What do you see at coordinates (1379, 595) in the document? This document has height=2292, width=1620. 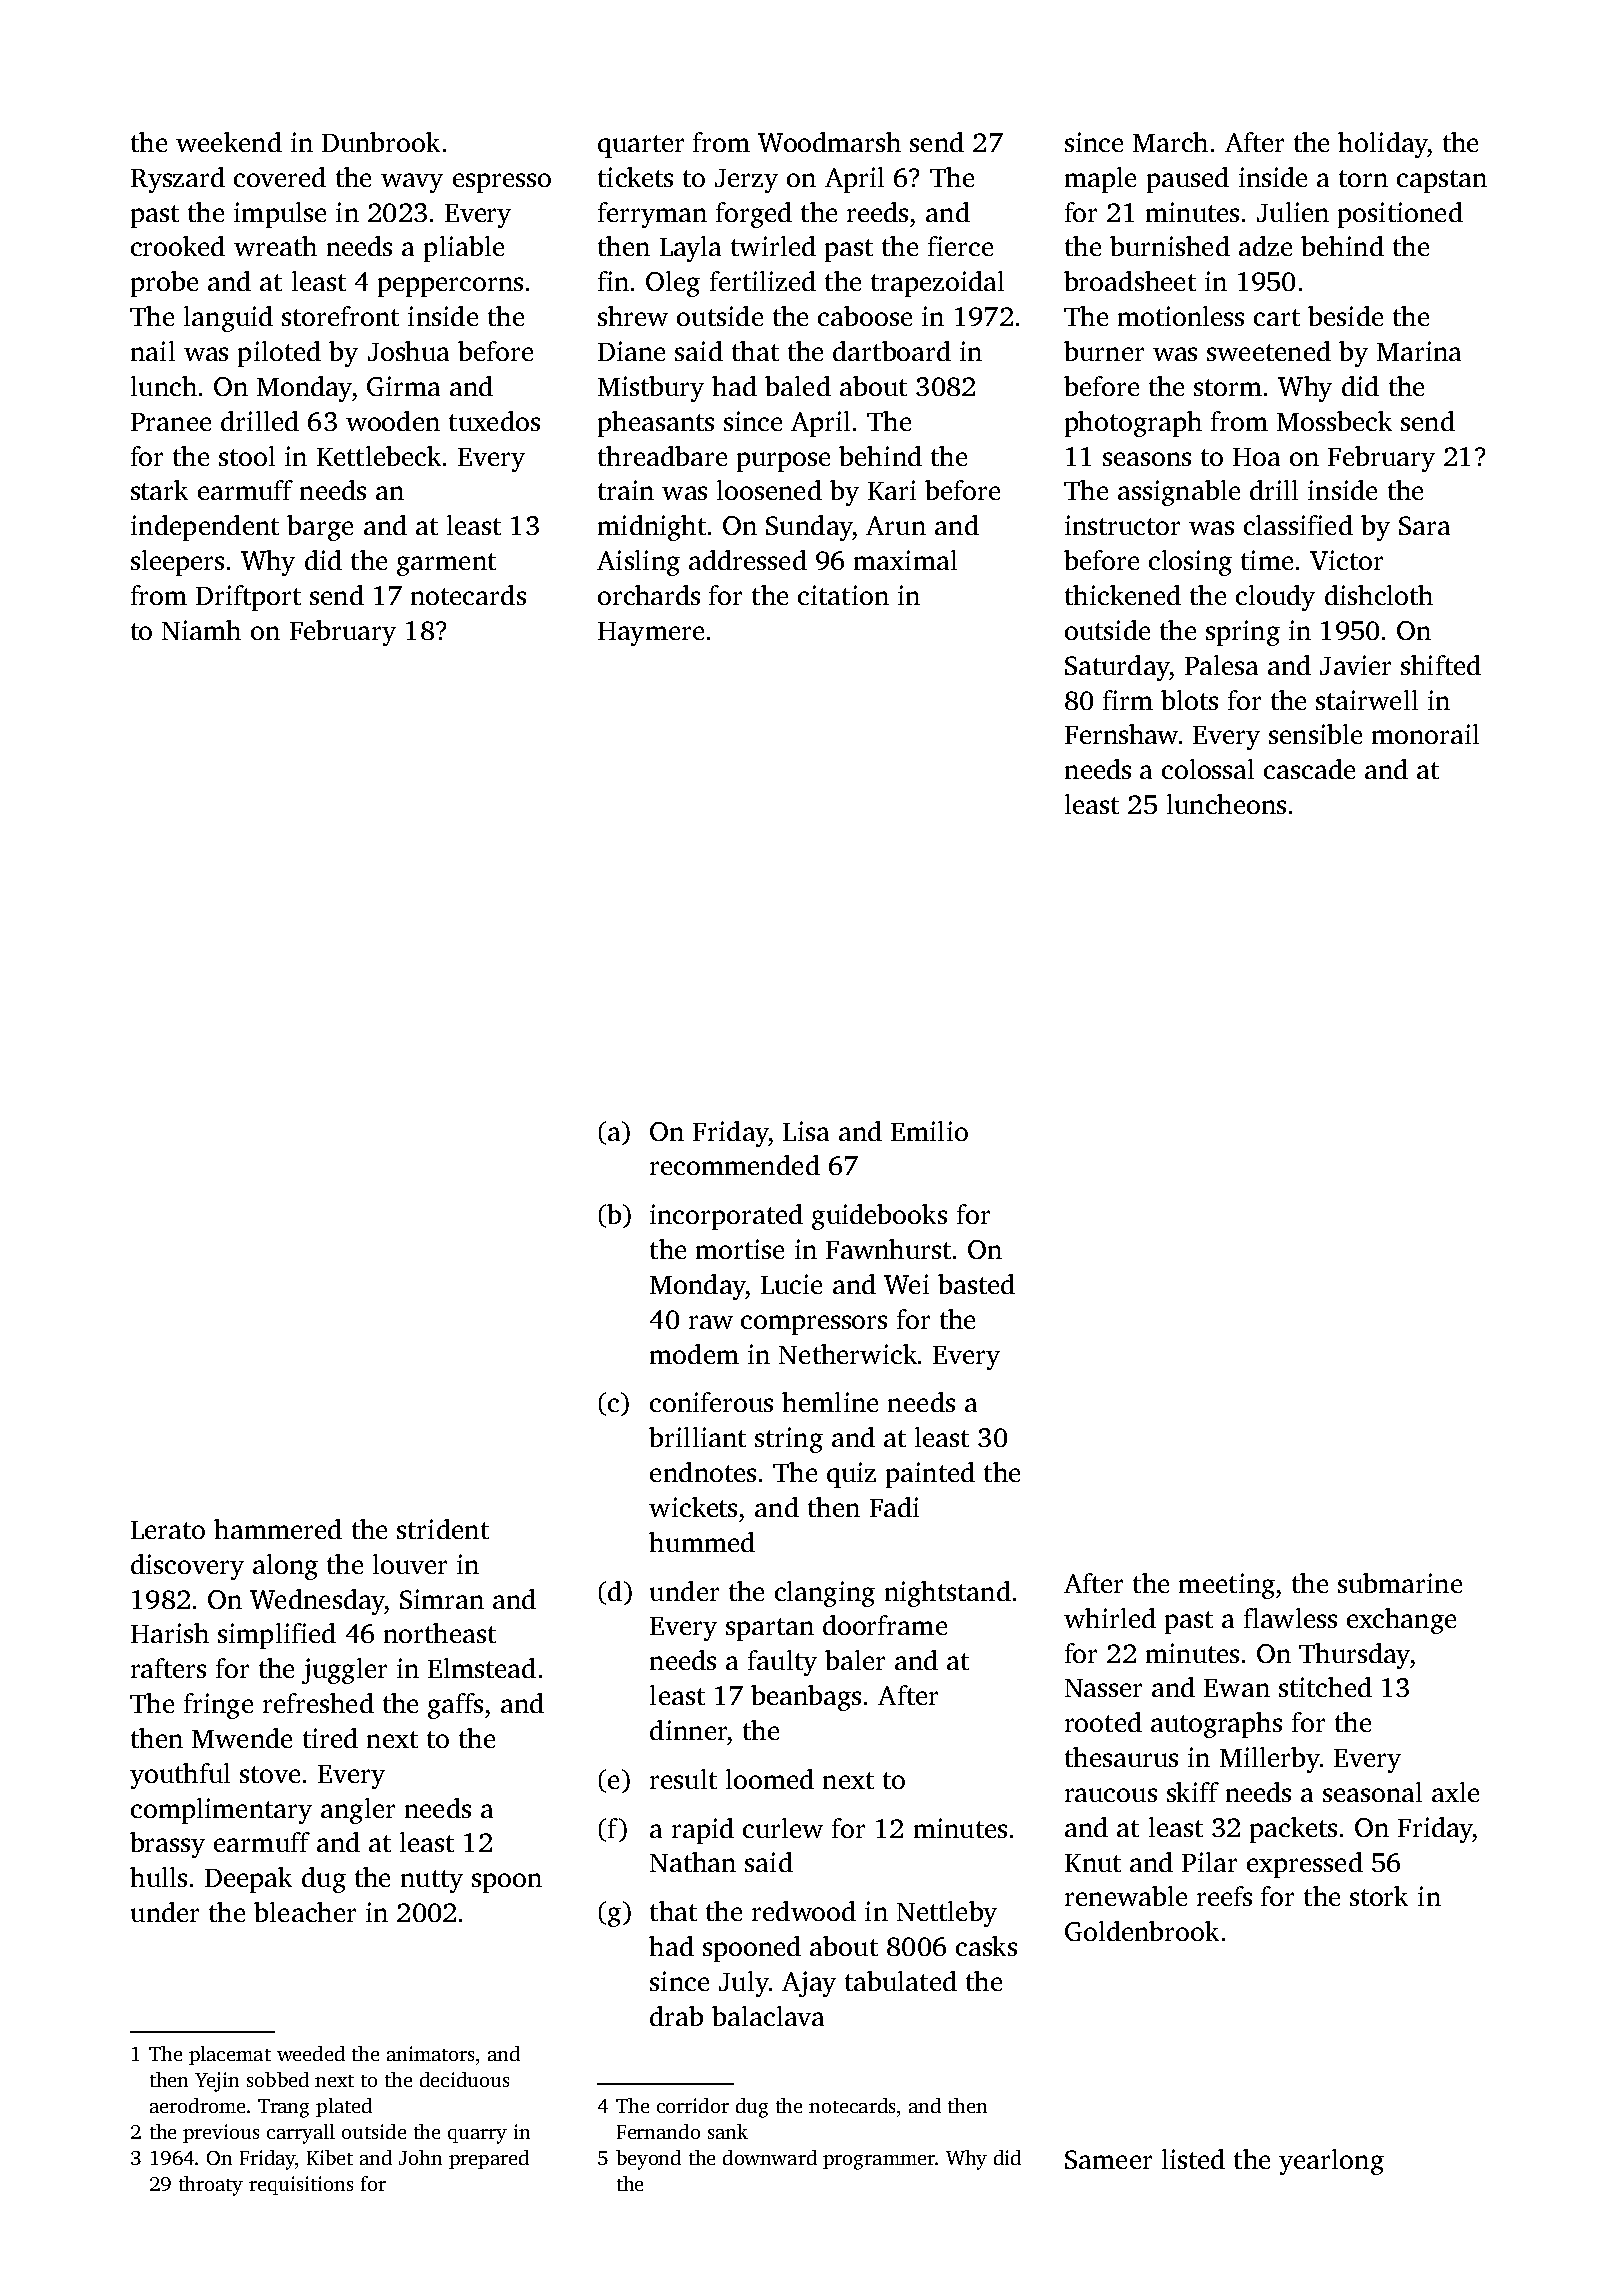 I see `dishcloth` at bounding box center [1379, 595].
